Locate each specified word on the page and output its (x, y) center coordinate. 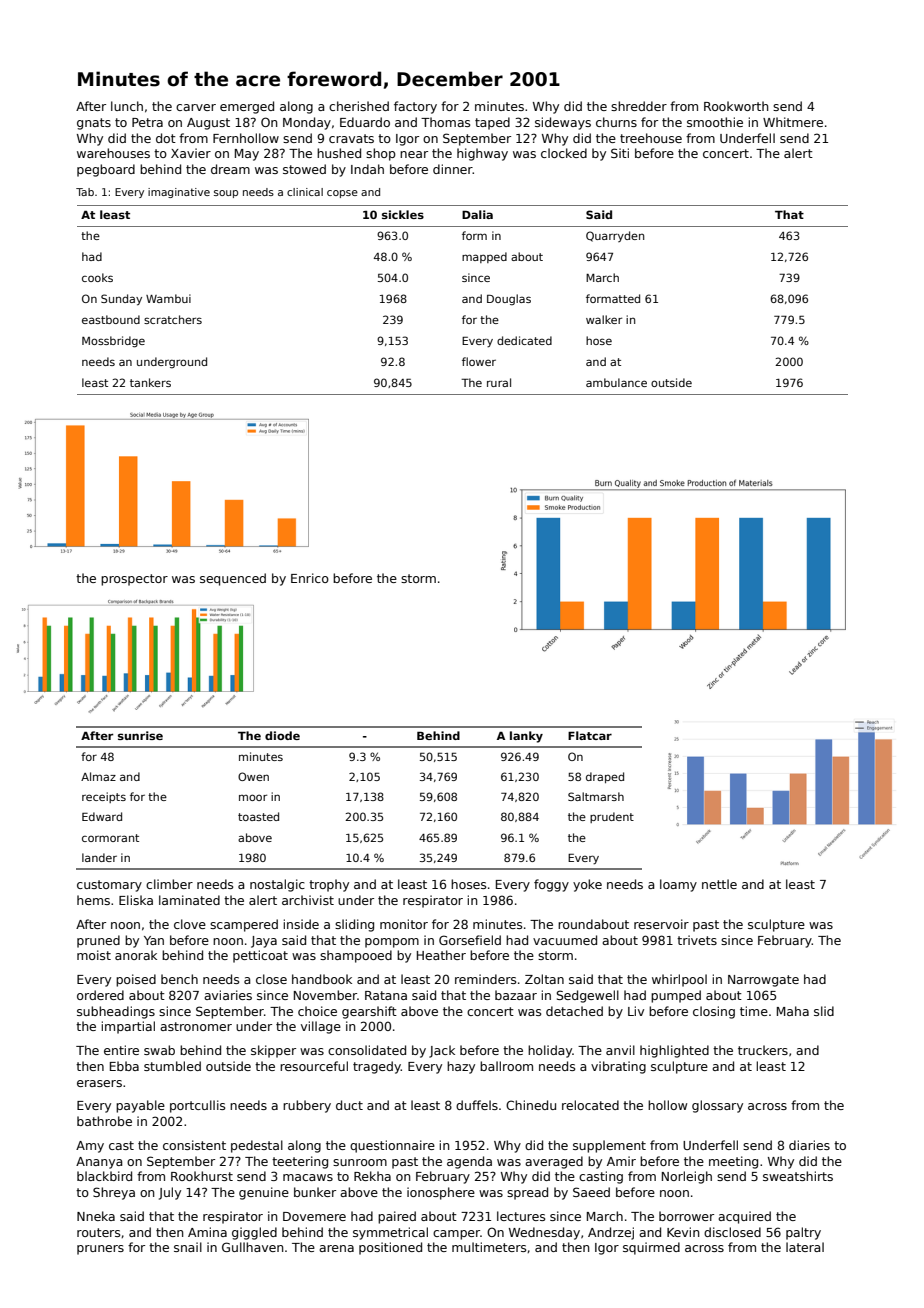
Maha (793, 1011)
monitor (404, 924)
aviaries (228, 995)
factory (415, 107)
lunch (127, 106)
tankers (150, 382)
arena (336, 1248)
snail (188, 1247)
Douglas (509, 300)
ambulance (616, 382)
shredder (639, 106)
